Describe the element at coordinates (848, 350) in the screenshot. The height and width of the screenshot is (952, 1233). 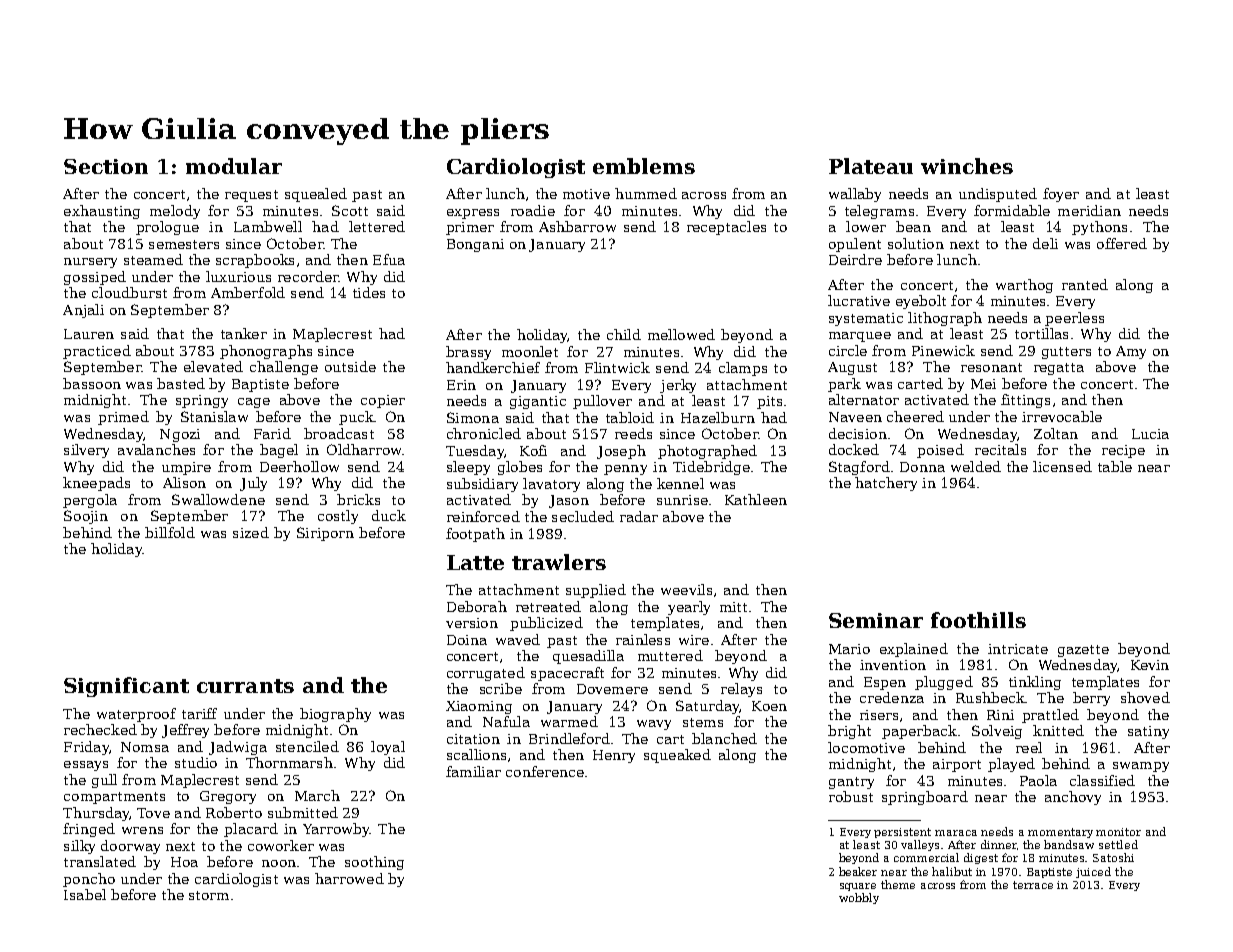
I see `circle` at that location.
